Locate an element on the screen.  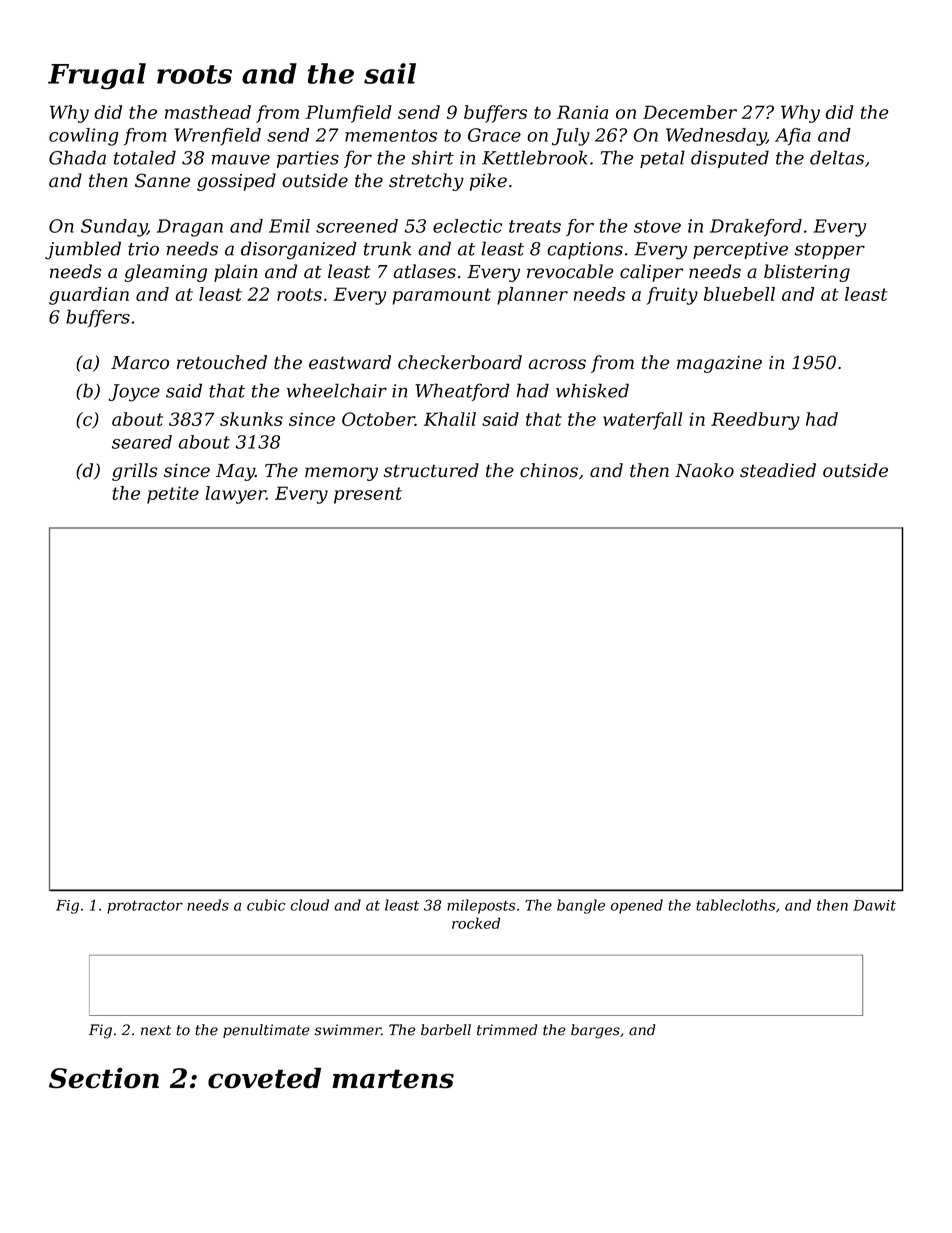
gossiped is located at coordinates (236, 182).
